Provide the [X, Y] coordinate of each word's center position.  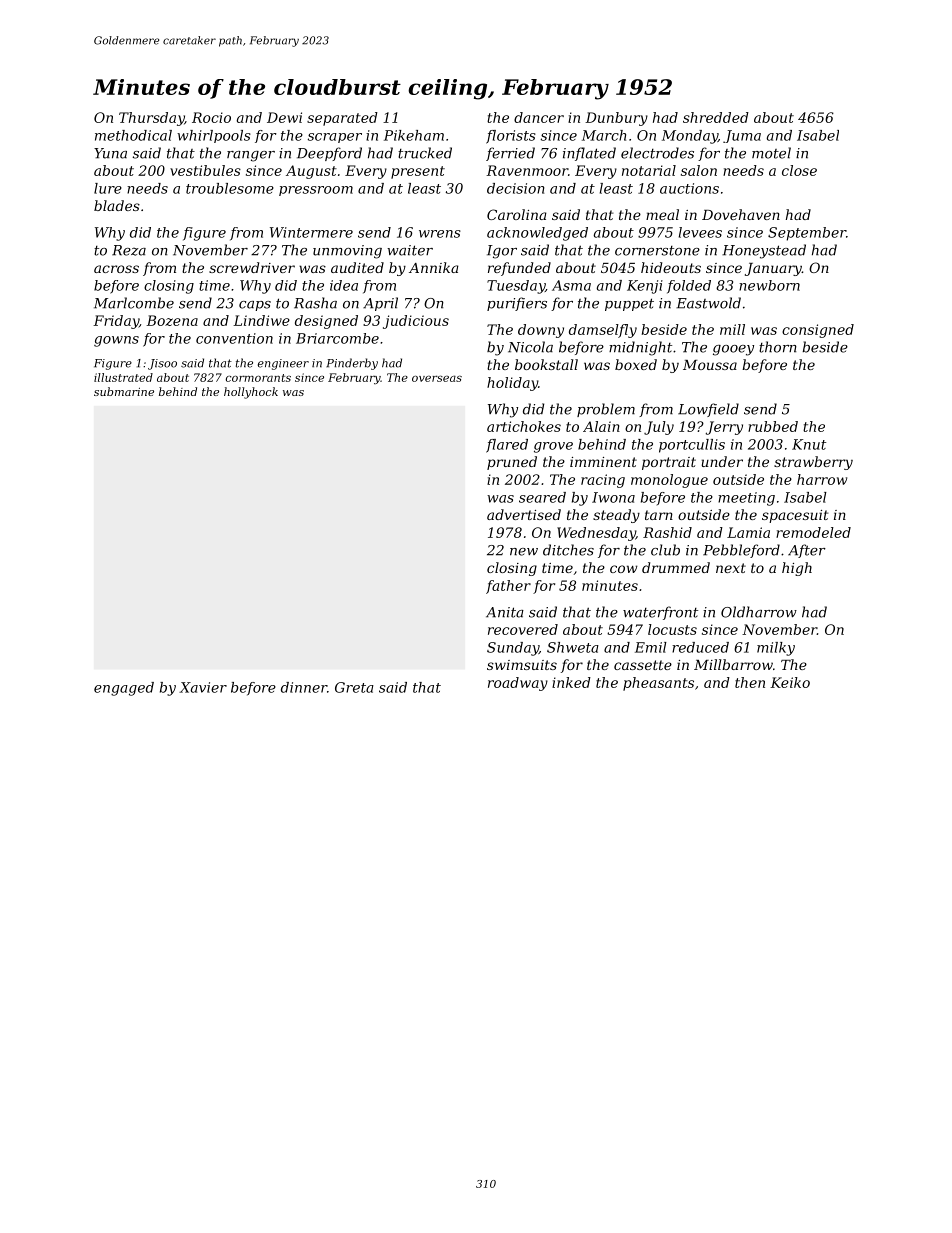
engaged [124, 689]
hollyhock [251, 393]
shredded [716, 117]
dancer [539, 117]
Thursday [151, 119]
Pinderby [352, 364]
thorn [778, 347]
